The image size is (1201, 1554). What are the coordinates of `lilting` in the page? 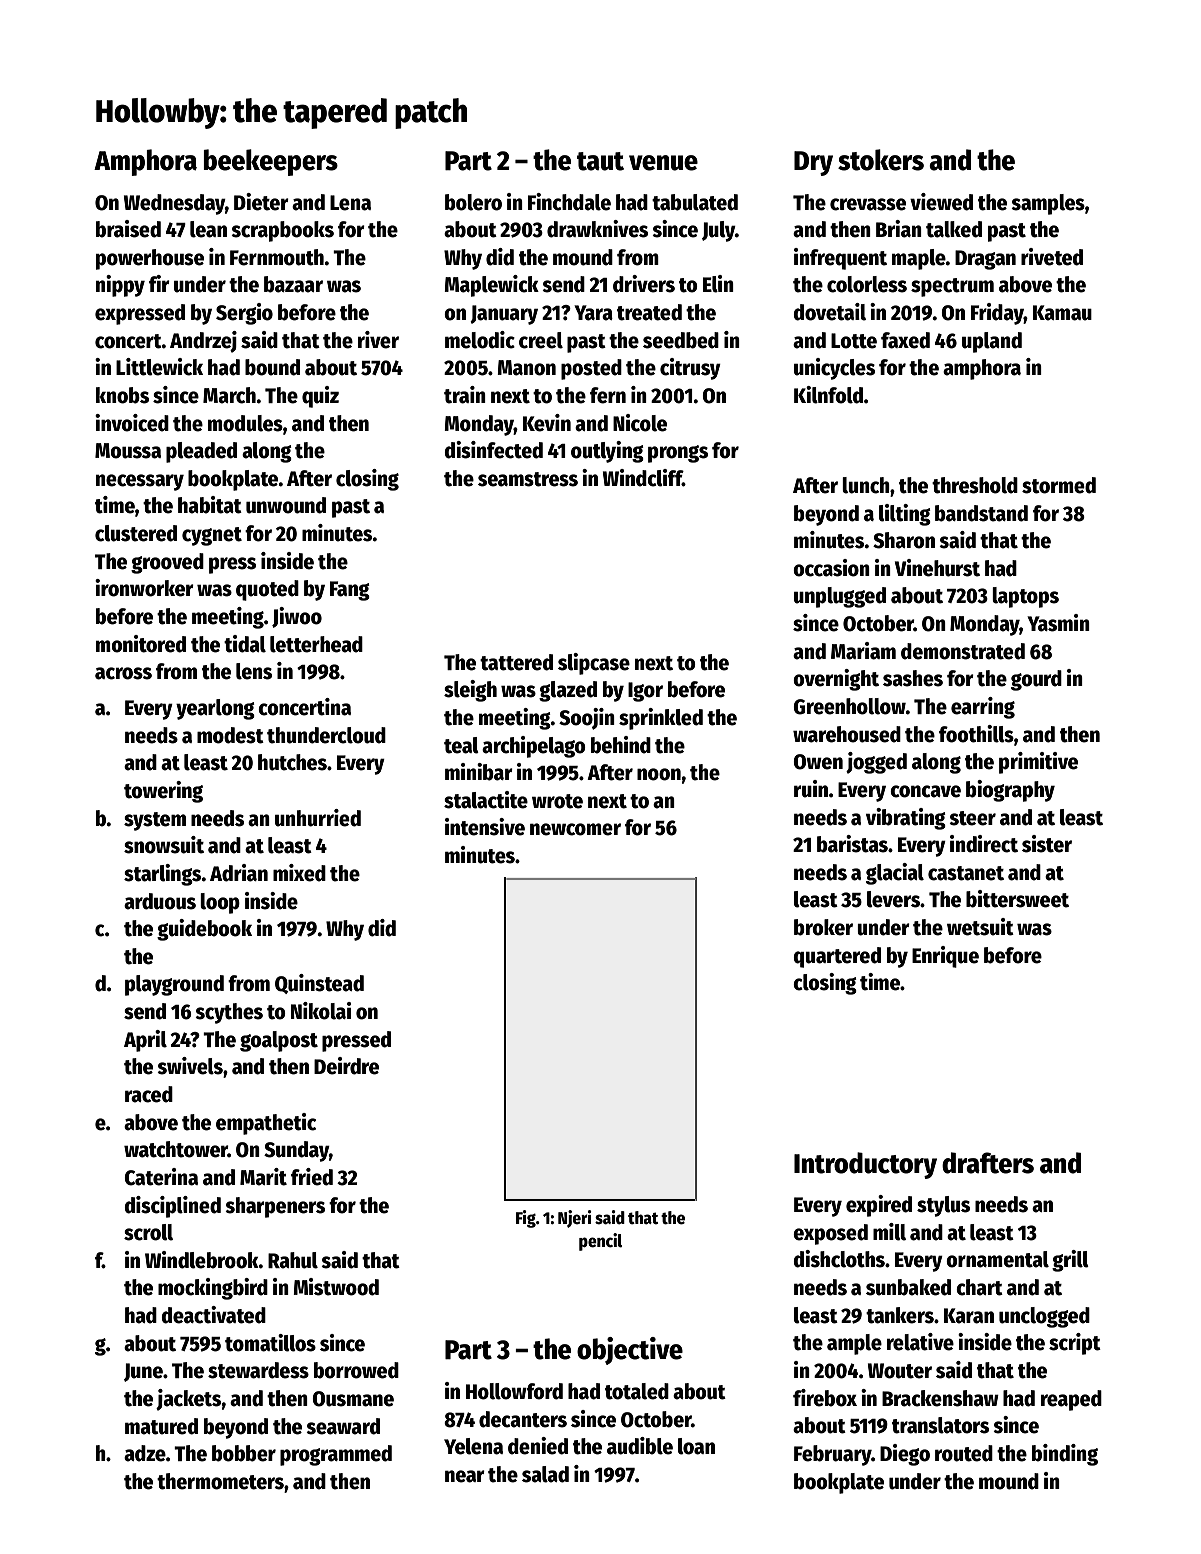 It's located at (905, 515).
